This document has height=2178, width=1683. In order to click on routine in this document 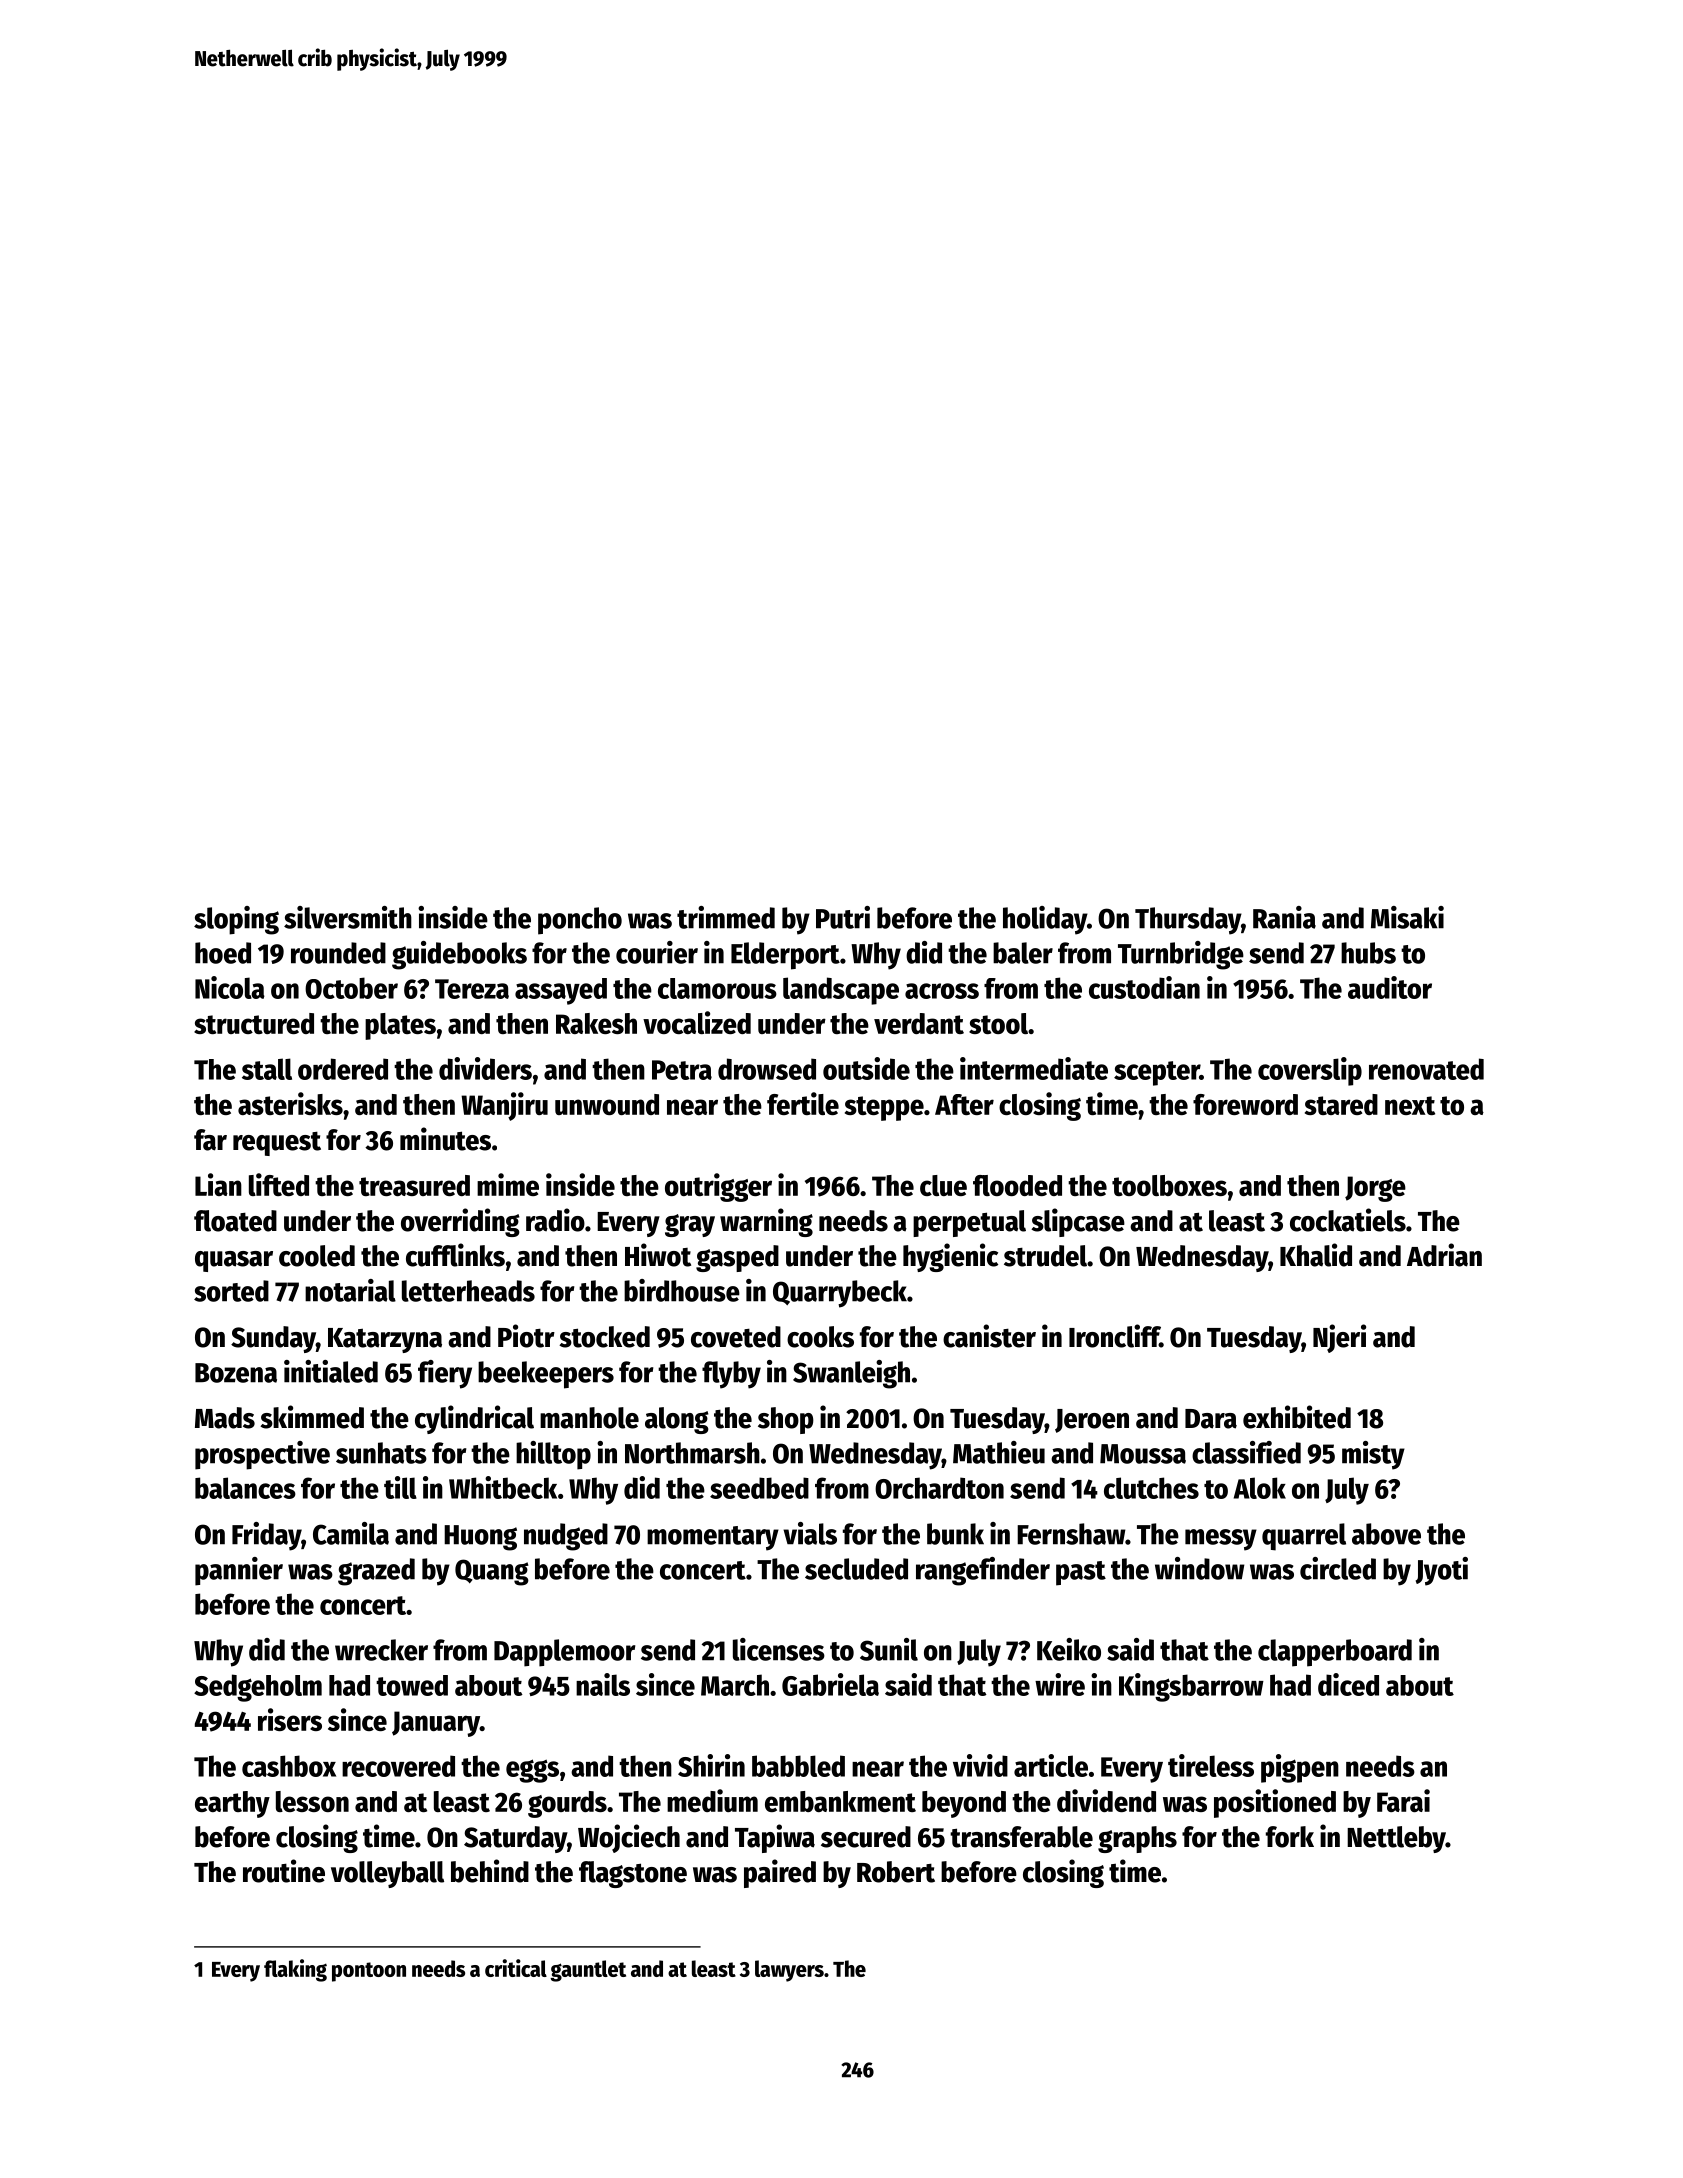, I will do `click(284, 1871)`.
